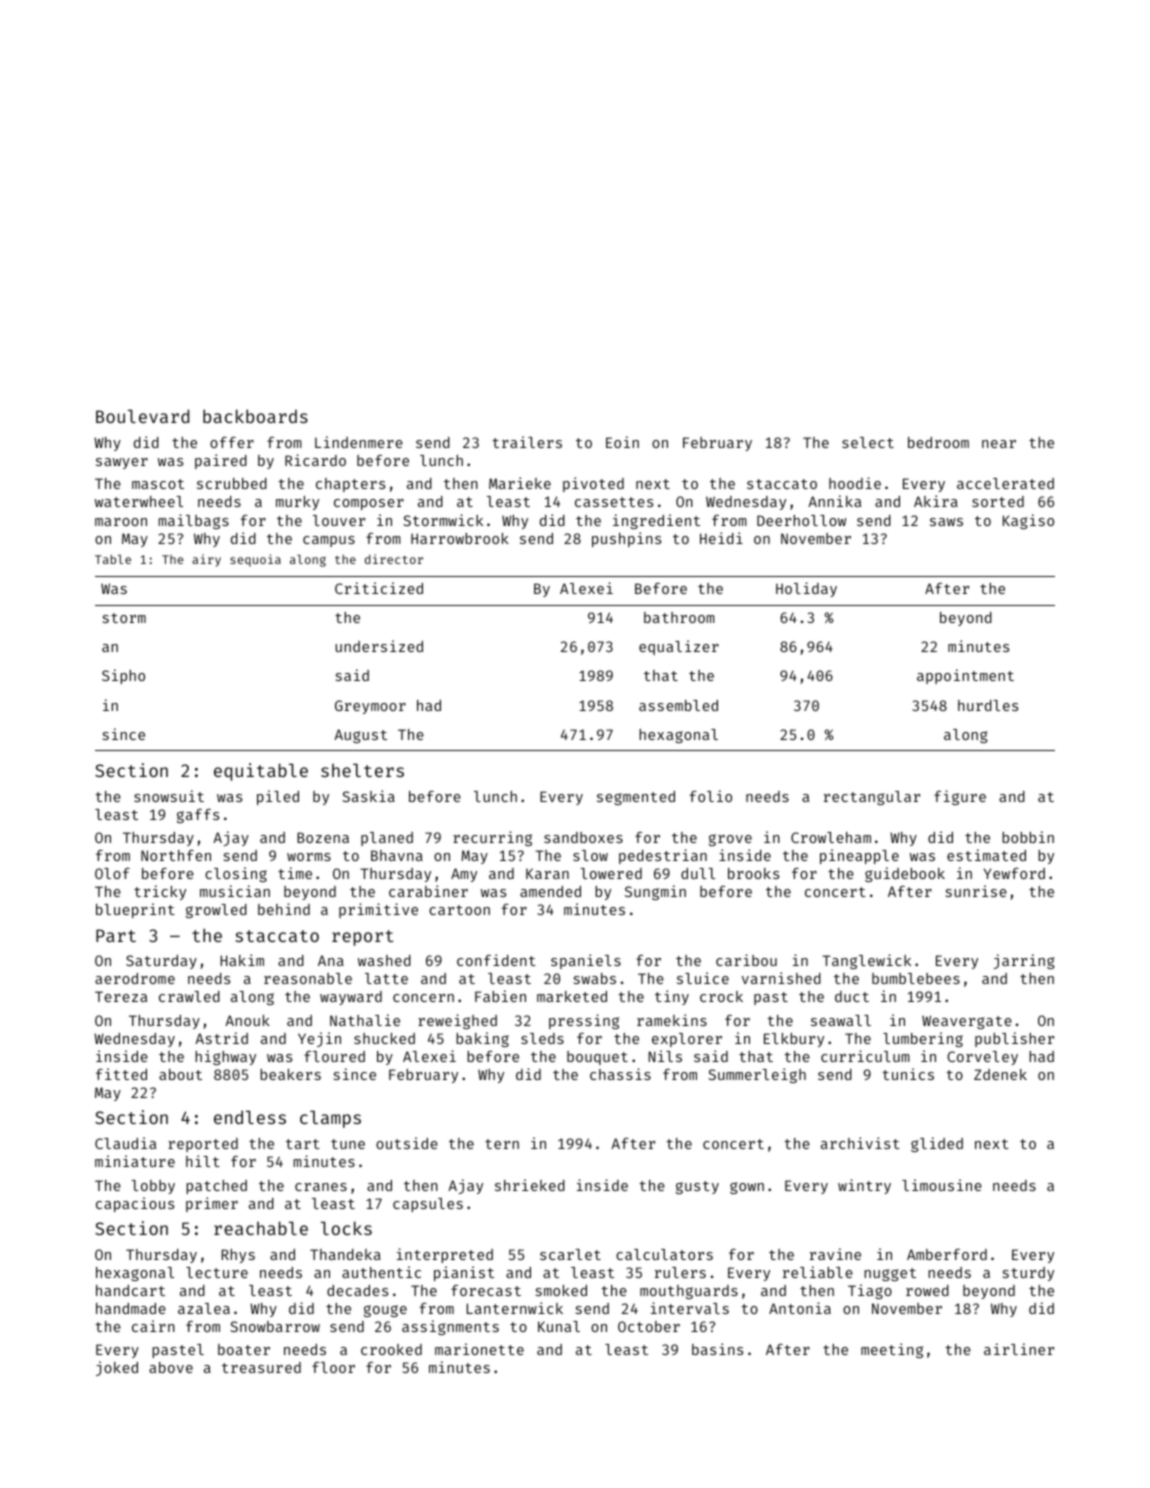 The image size is (1150, 1488). What do you see at coordinates (965, 676) in the screenshot?
I see `appointment` at bounding box center [965, 676].
